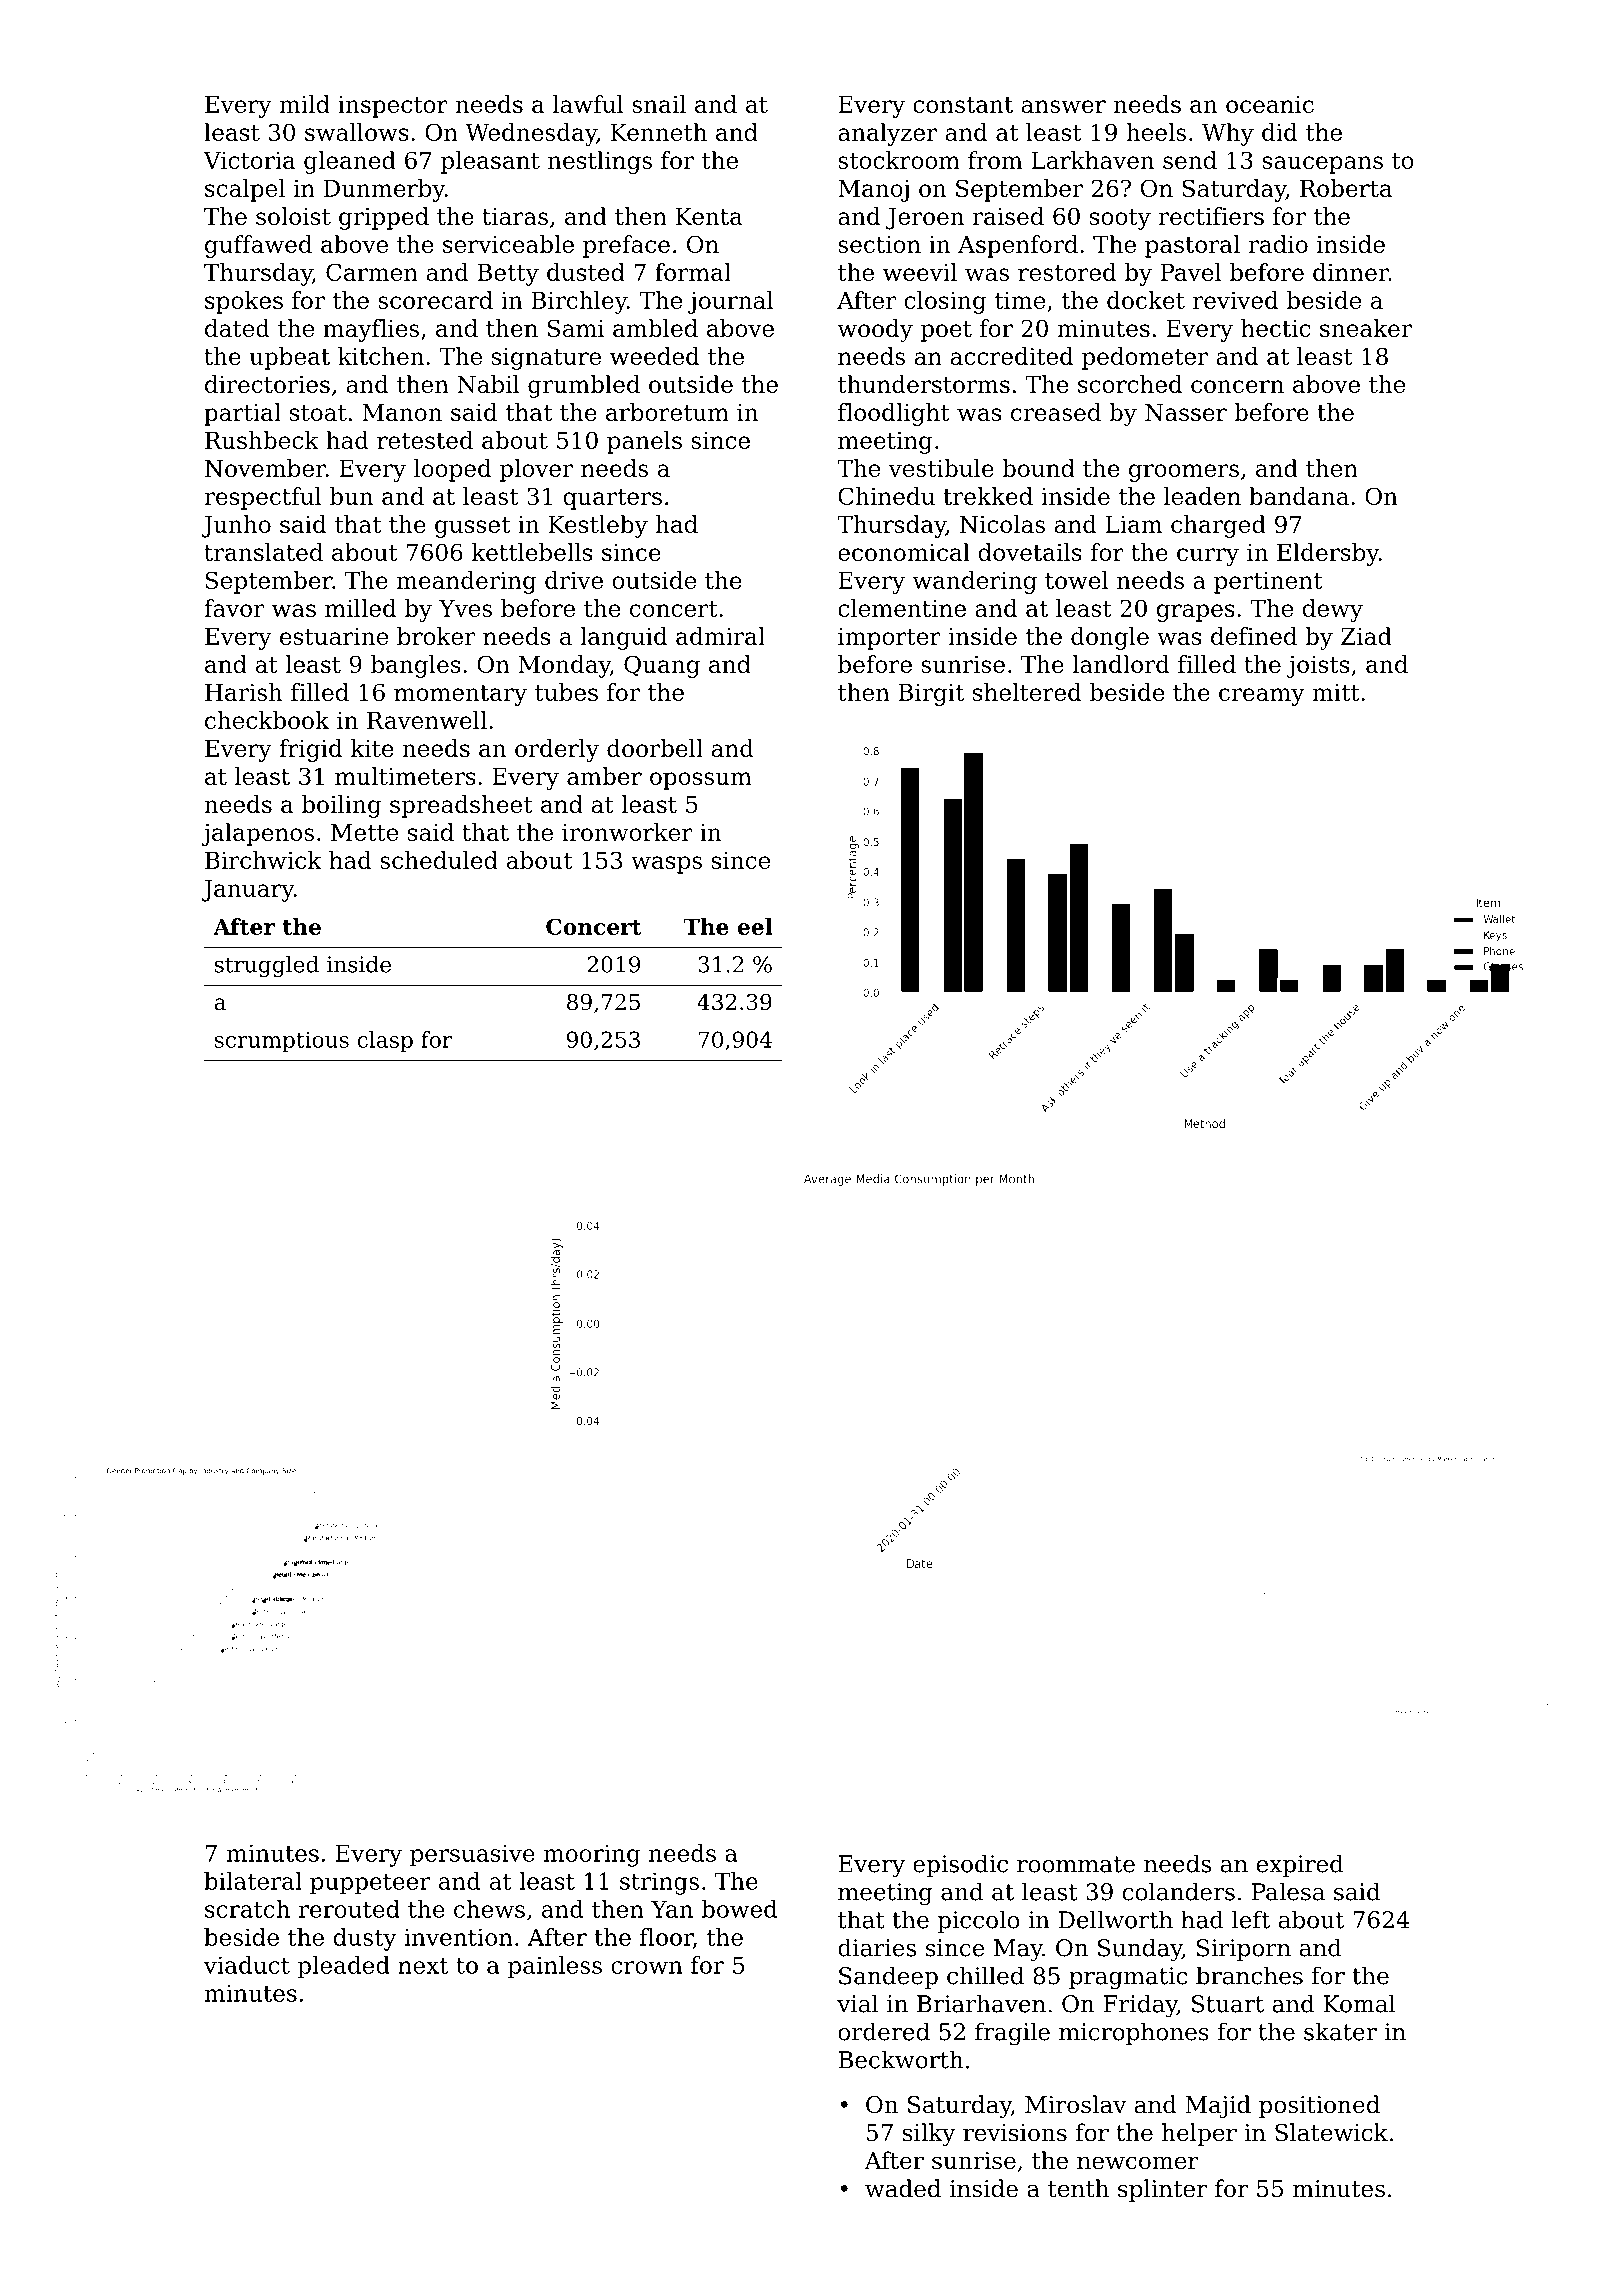 This screenshot has height=2292, width=1620. What do you see at coordinates (1262, 697) in the screenshot?
I see `creamy` at bounding box center [1262, 697].
